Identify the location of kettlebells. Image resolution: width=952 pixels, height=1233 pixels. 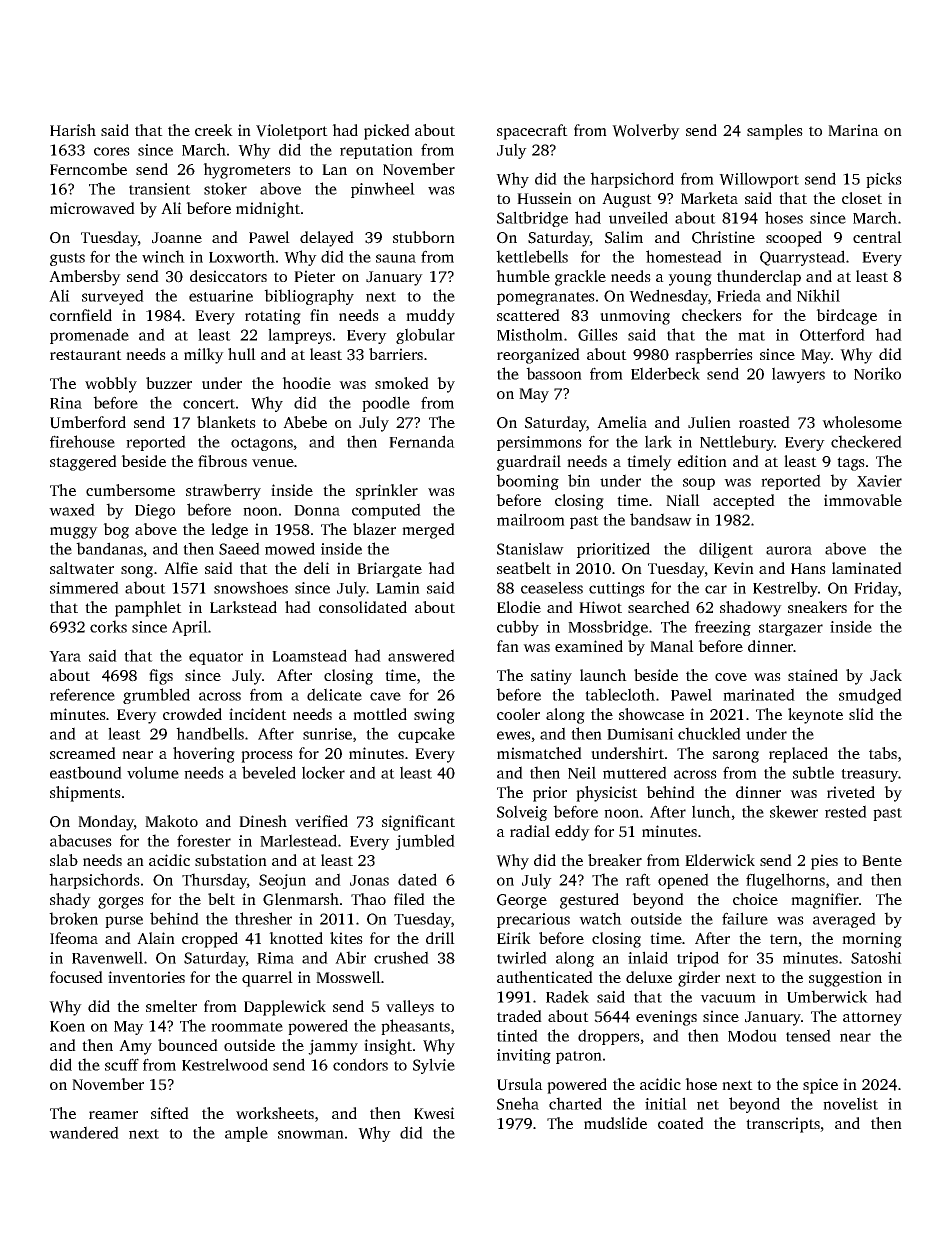
(532, 256).
